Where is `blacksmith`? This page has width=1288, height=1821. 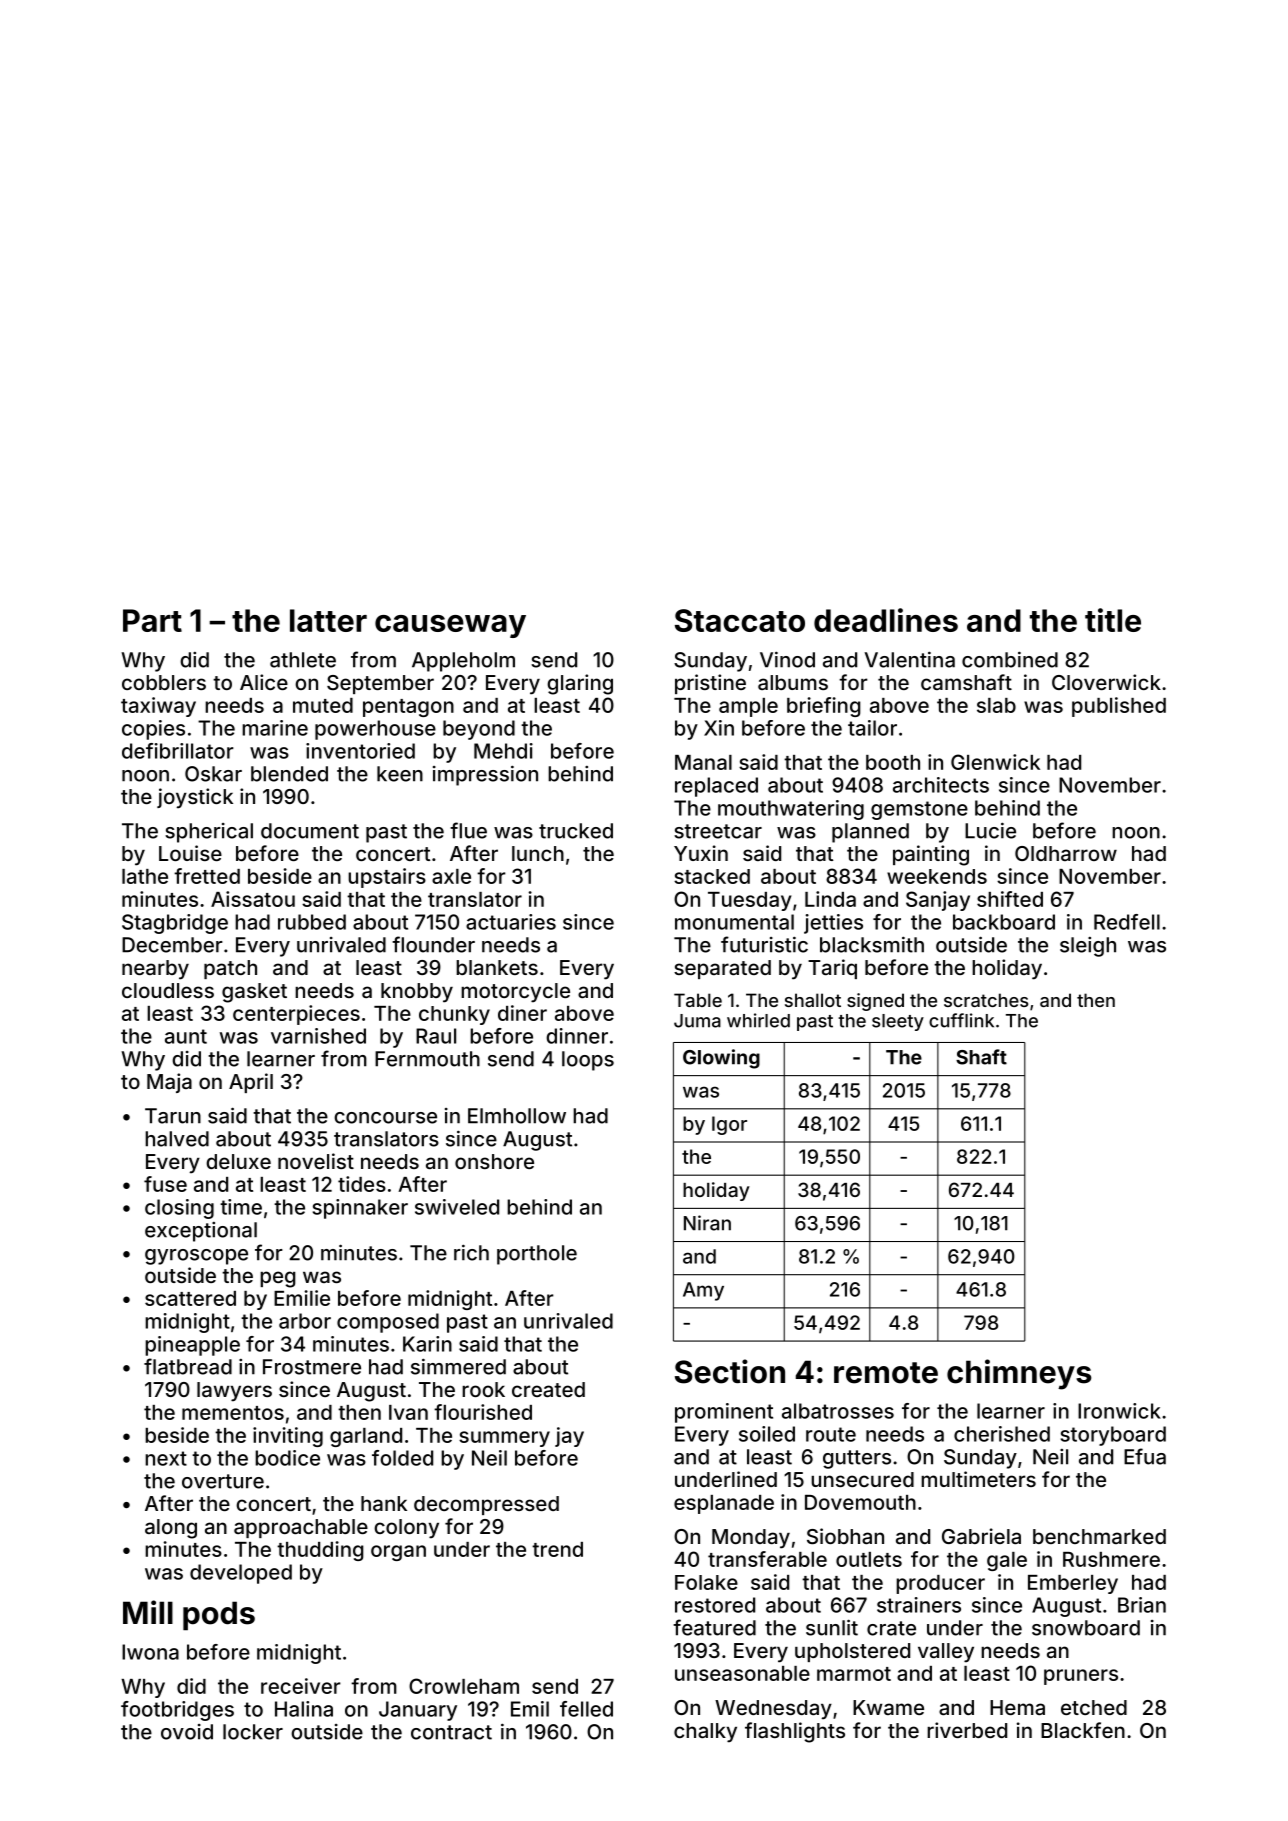
blacksmith is located at coordinates (872, 944).
